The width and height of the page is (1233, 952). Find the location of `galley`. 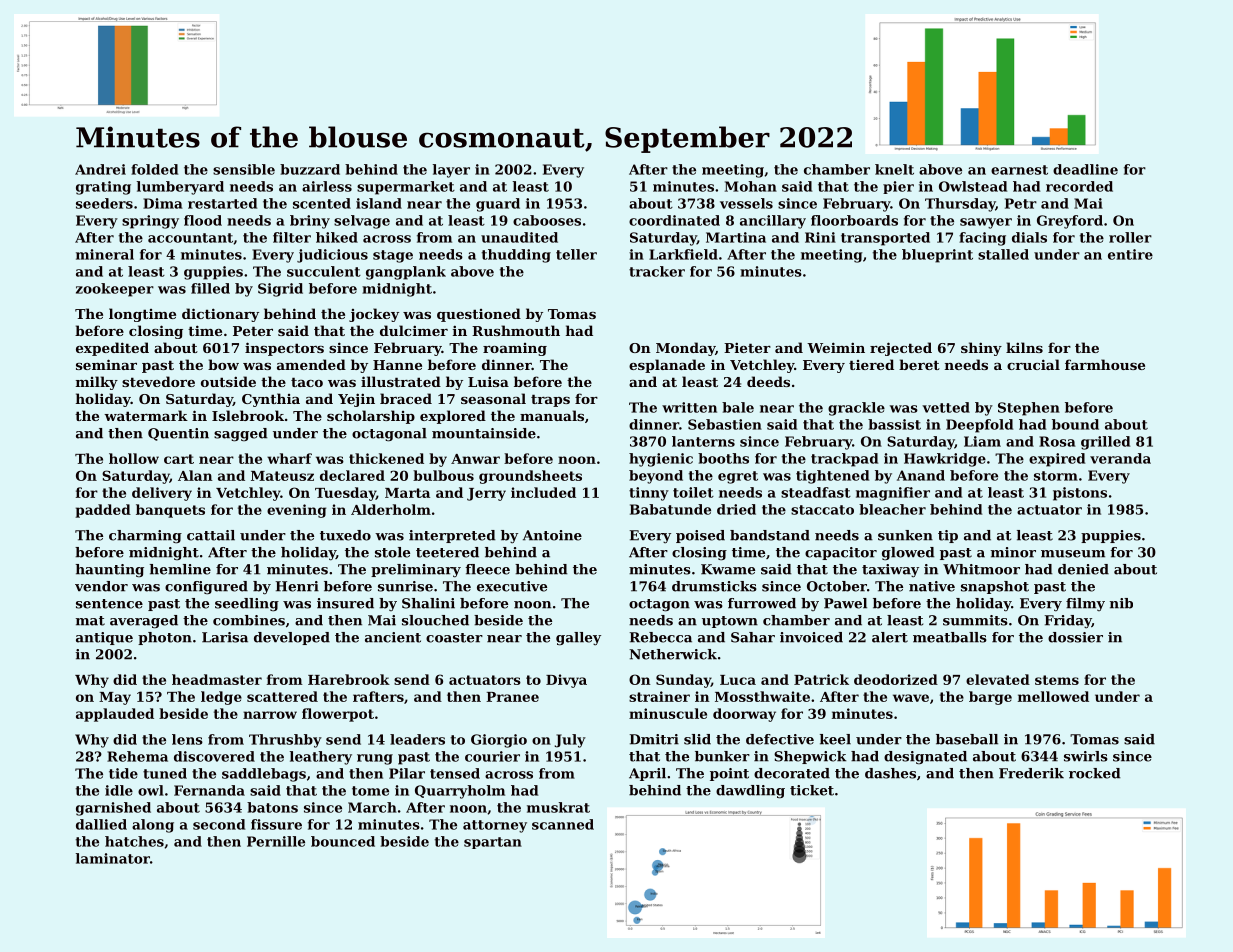

galley is located at coordinates (578, 639).
